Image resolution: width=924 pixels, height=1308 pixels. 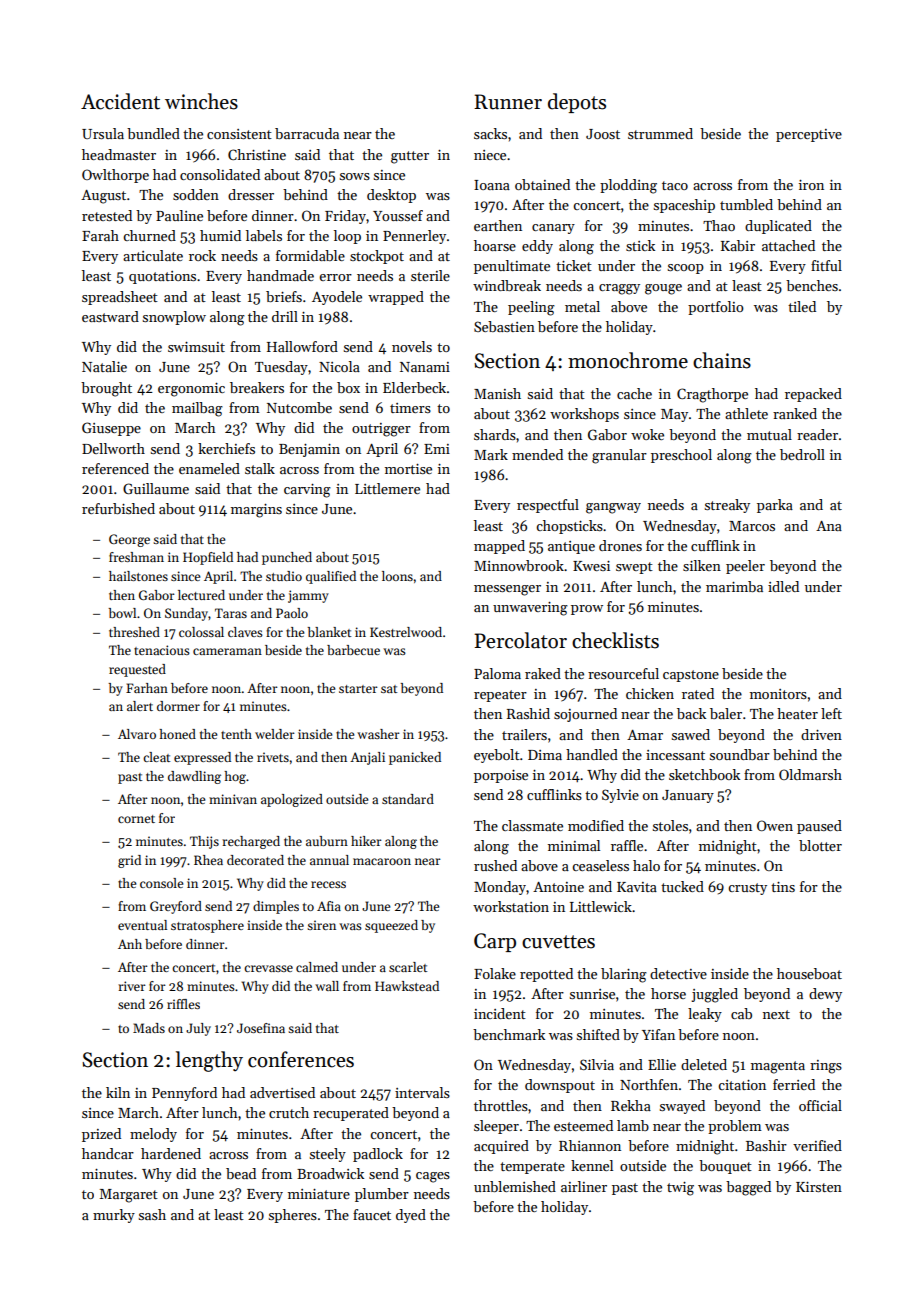 What do you see at coordinates (660, 133) in the image?
I see `strummed` at bounding box center [660, 133].
